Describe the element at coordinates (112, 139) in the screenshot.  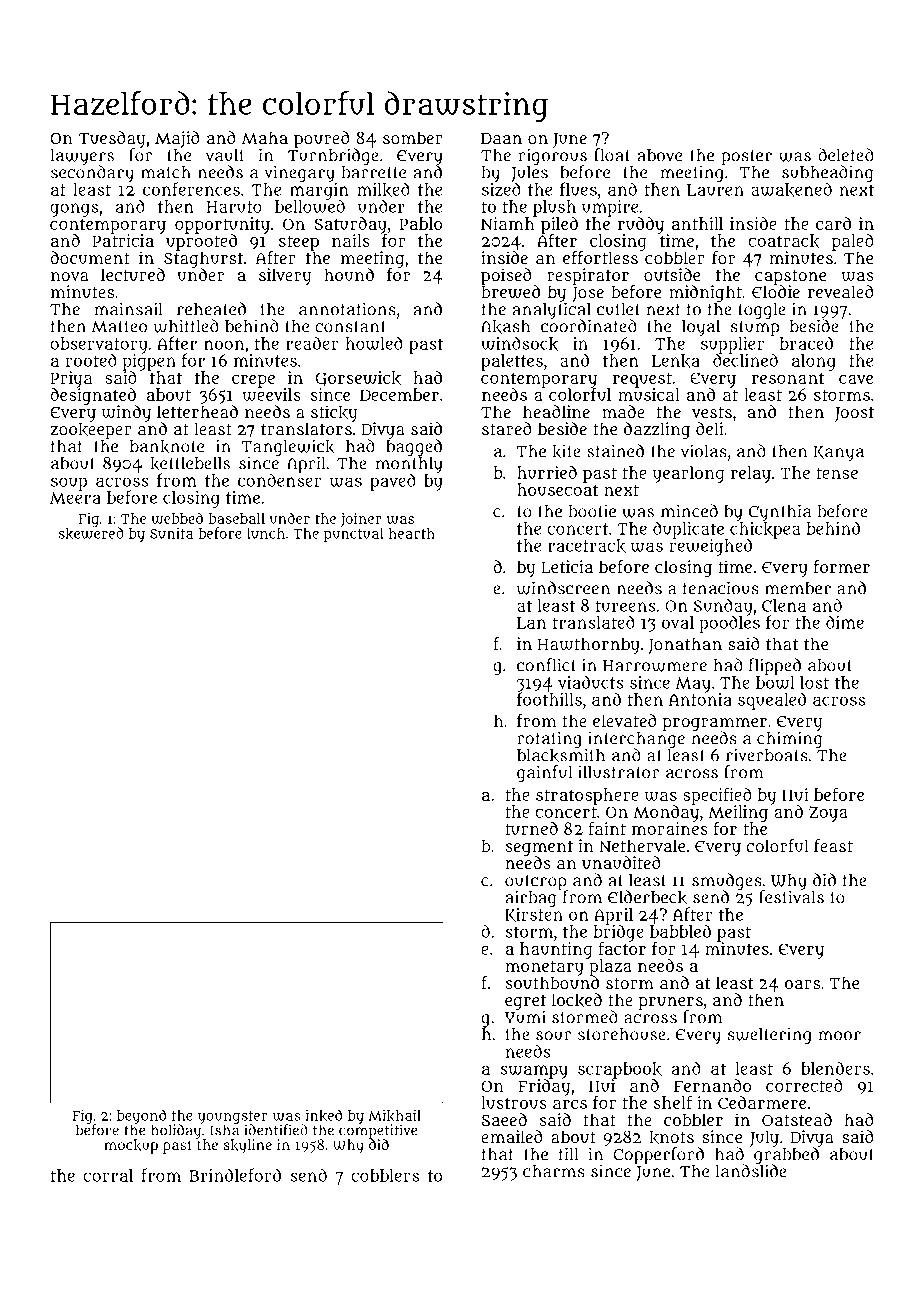
I see `Tuesday` at that location.
